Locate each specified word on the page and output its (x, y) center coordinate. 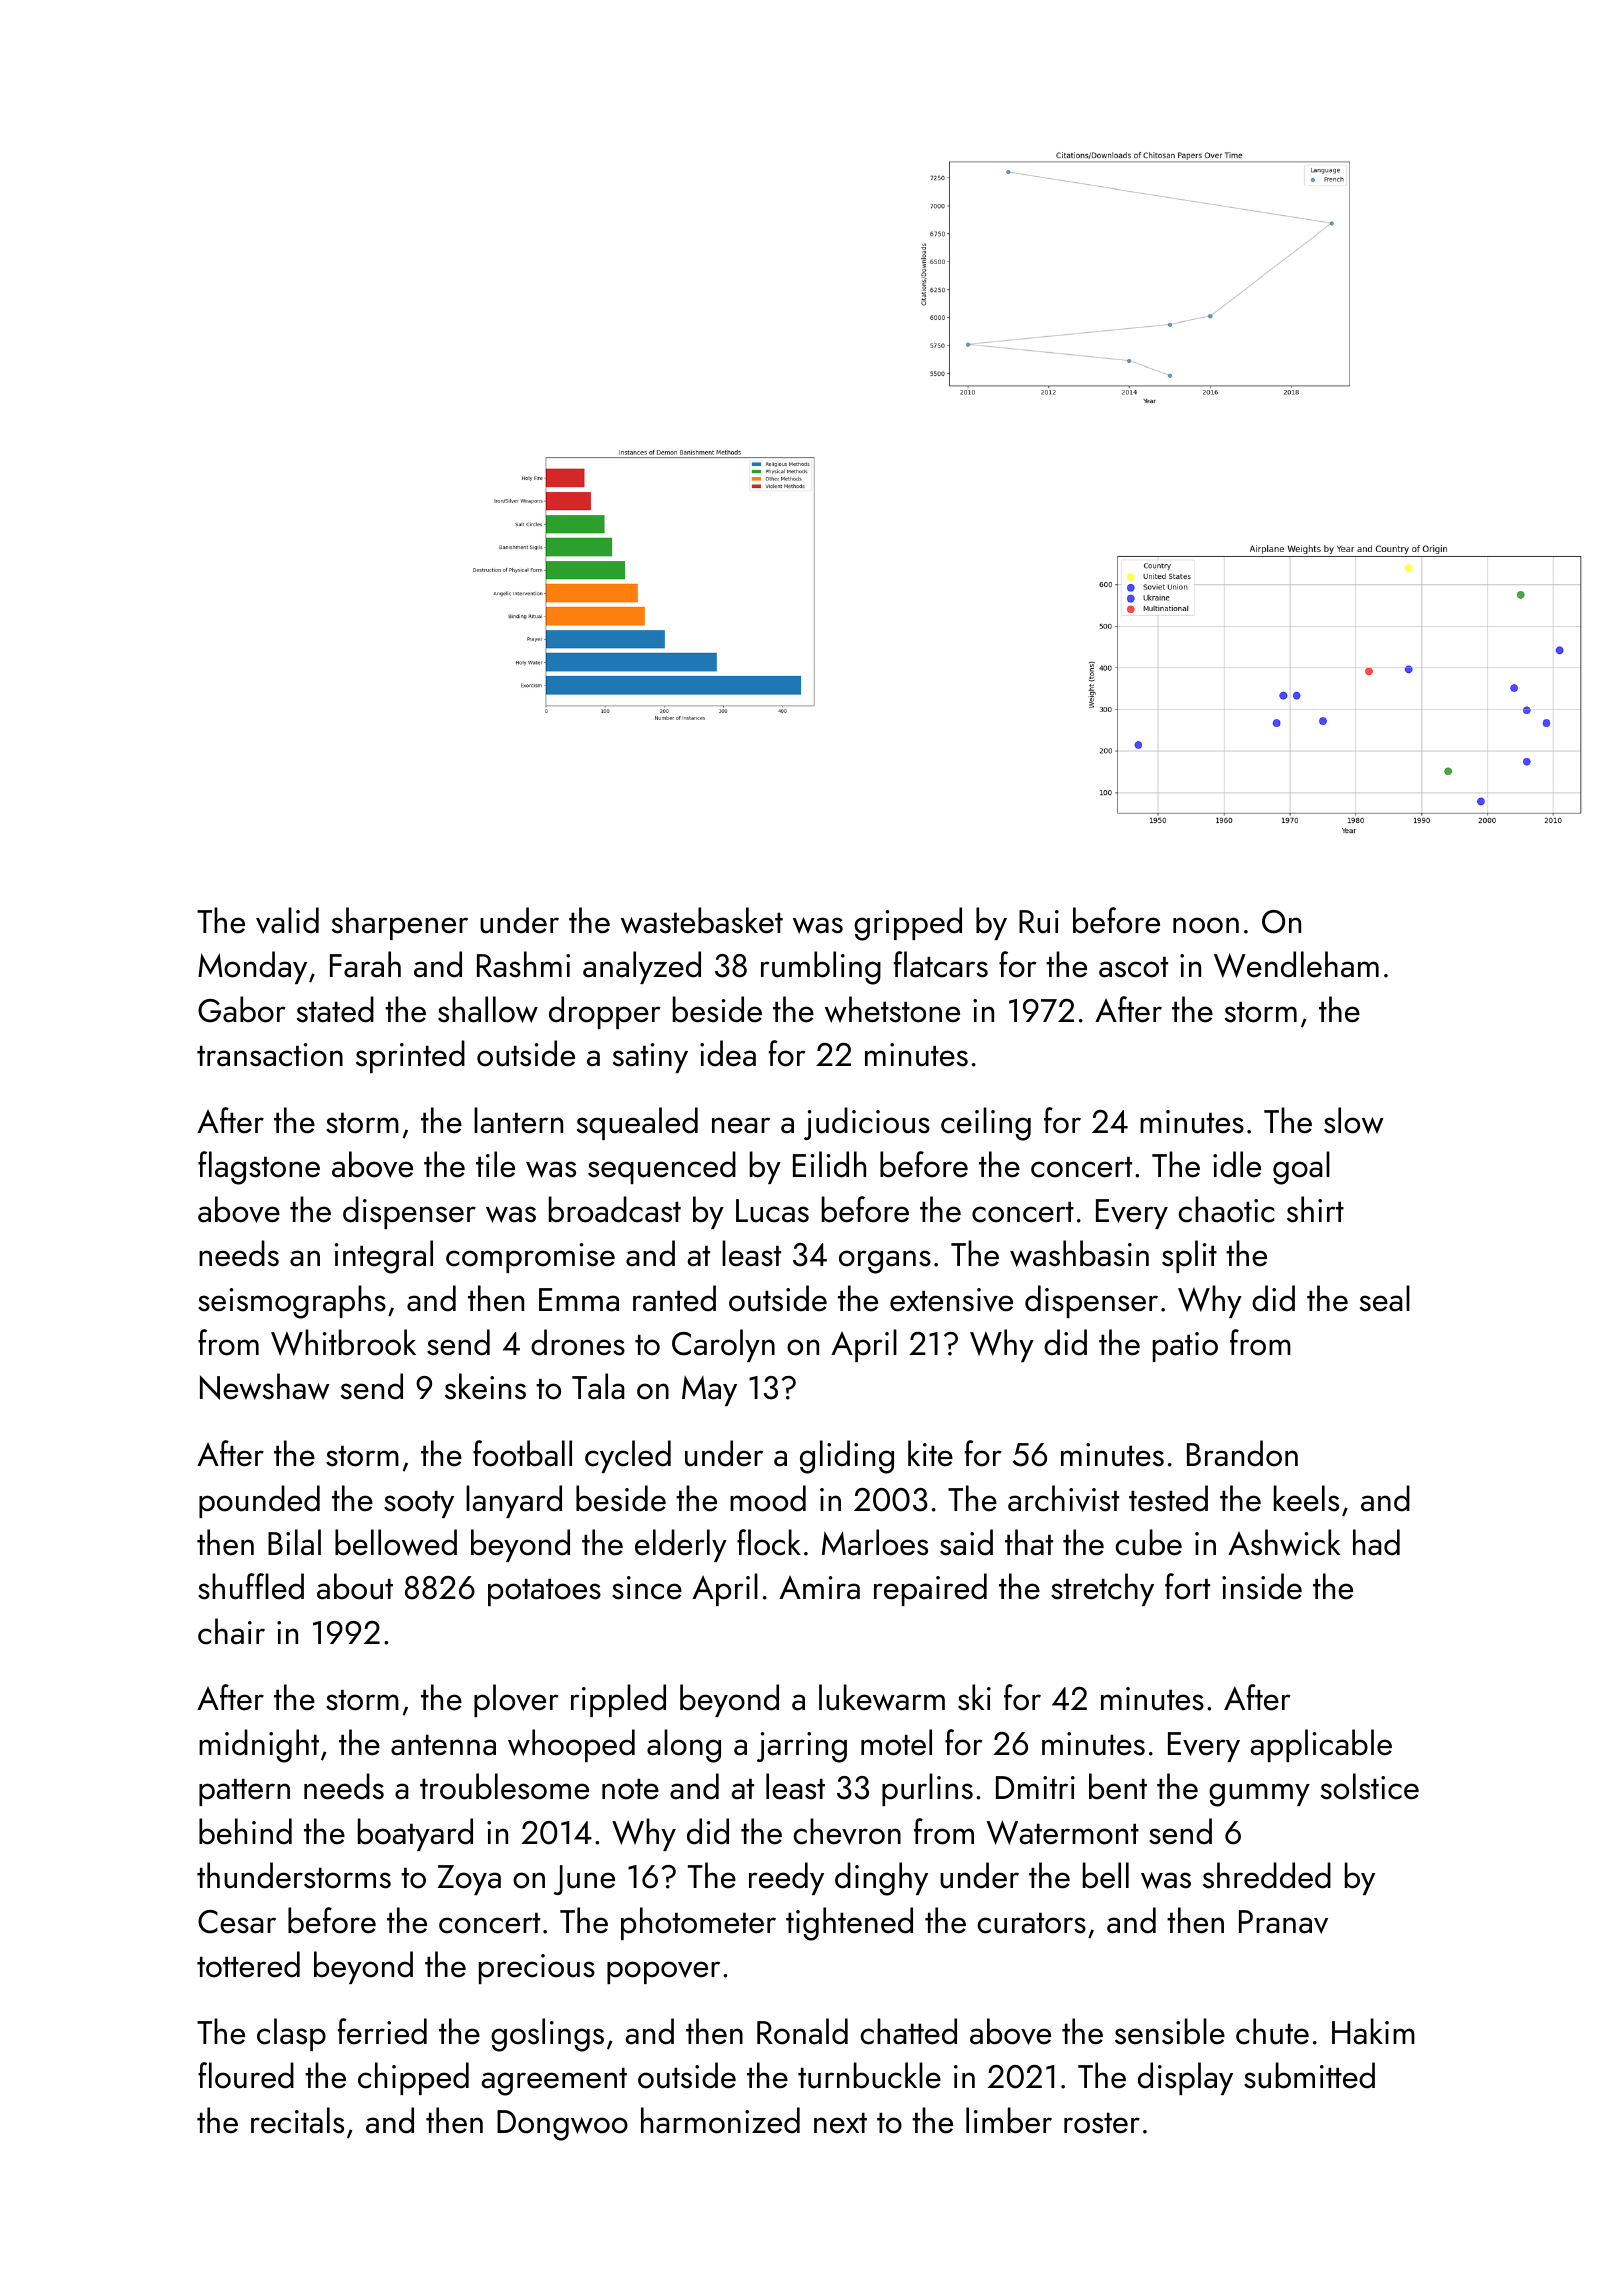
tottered (248, 1964)
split (1189, 1256)
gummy (1259, 1795)
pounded (259, 1501)
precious (537, 1969)
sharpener (400, 923)
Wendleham (1296, 964)
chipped (413, 2078)
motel (896, 1742)
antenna (443, 1745)
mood (768, 1498)
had (1376, 1542)
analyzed (642, 967)
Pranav (1283, 1922)
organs (885, 1262)
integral (384, 1257)
